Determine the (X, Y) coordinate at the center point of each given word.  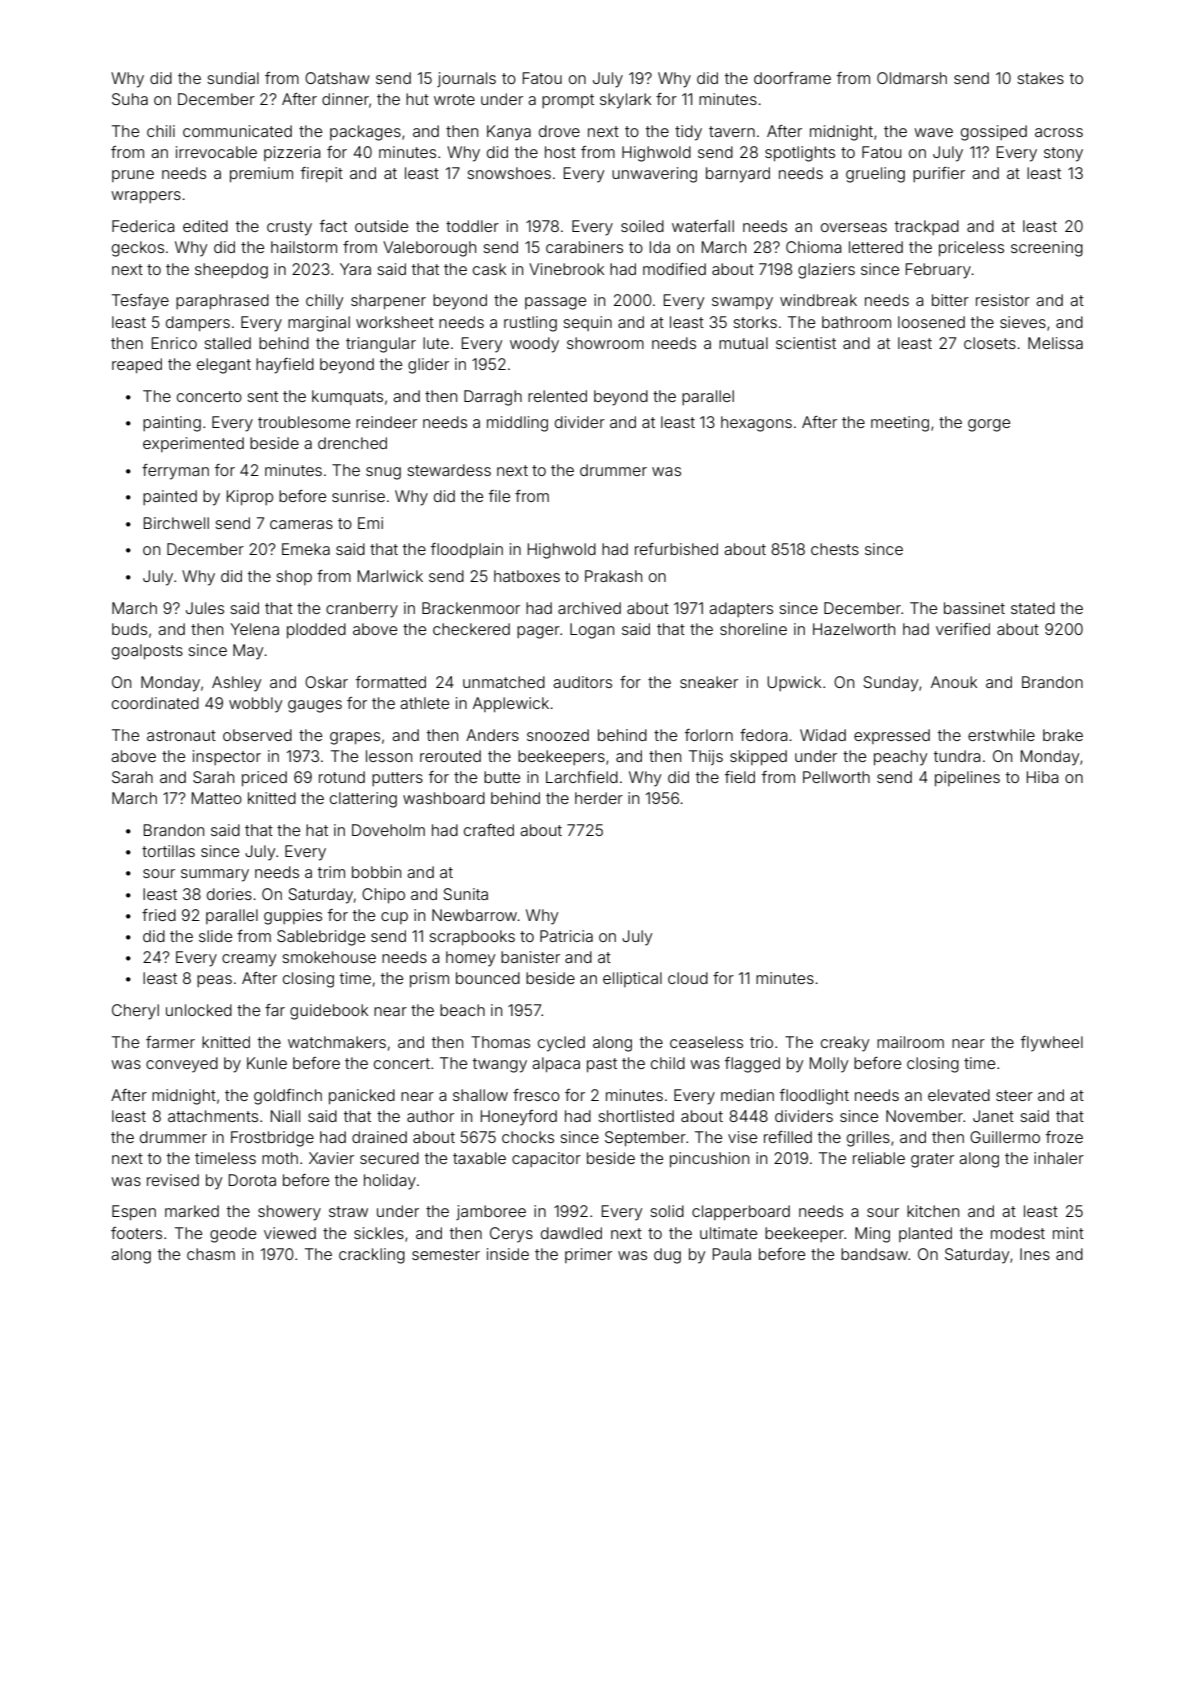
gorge (989, 425)
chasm (211, 1254)
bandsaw (874, 1254)
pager (538, 632)
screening (1047, 249)
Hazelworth (854, 629)
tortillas (168, 851)
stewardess (449, 470)
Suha (130, 99)
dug (667, 1256)
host (560, 152)
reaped (137, 365)
